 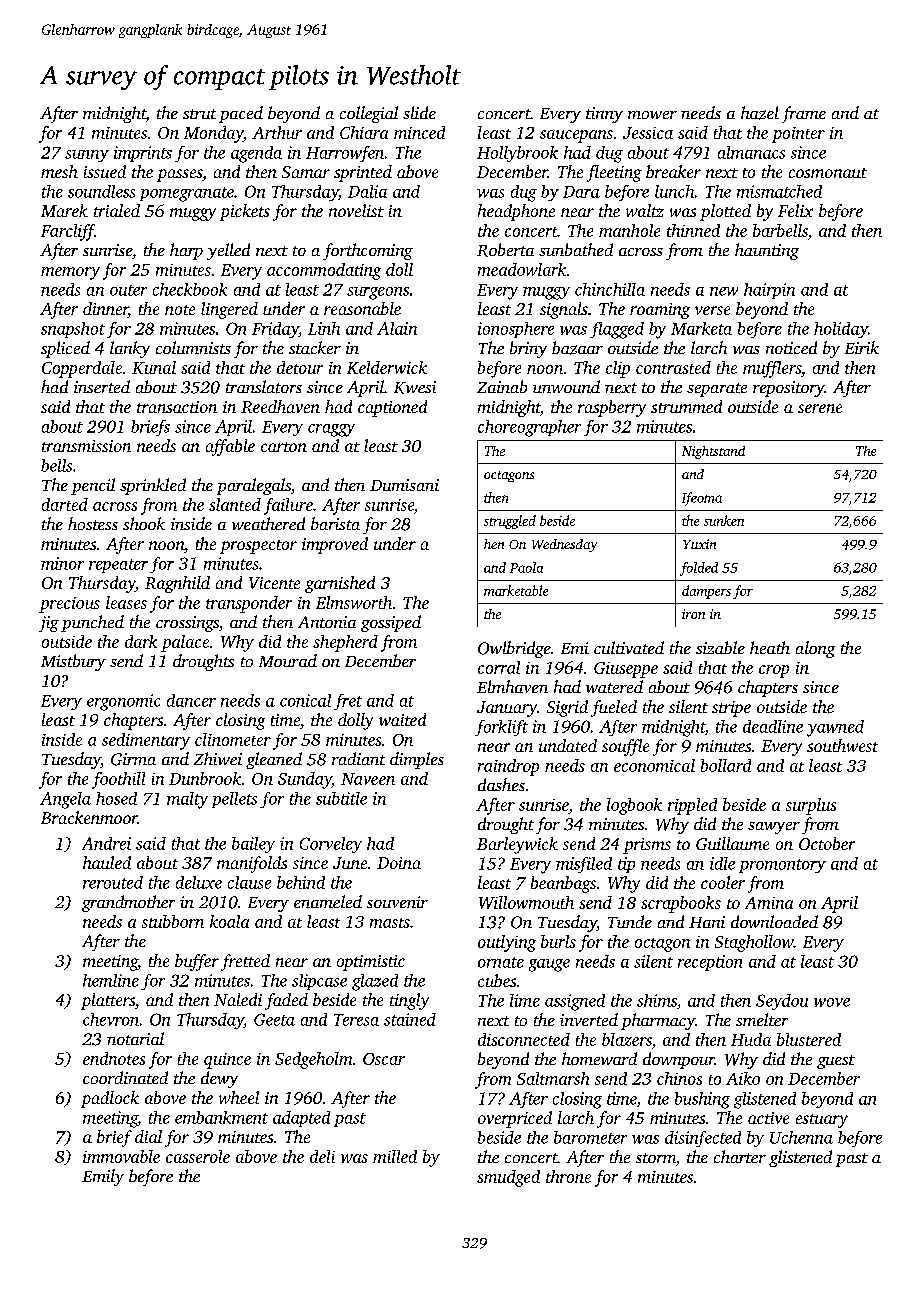 I want to click on cosmonaut, so click(x=828, y=173).
